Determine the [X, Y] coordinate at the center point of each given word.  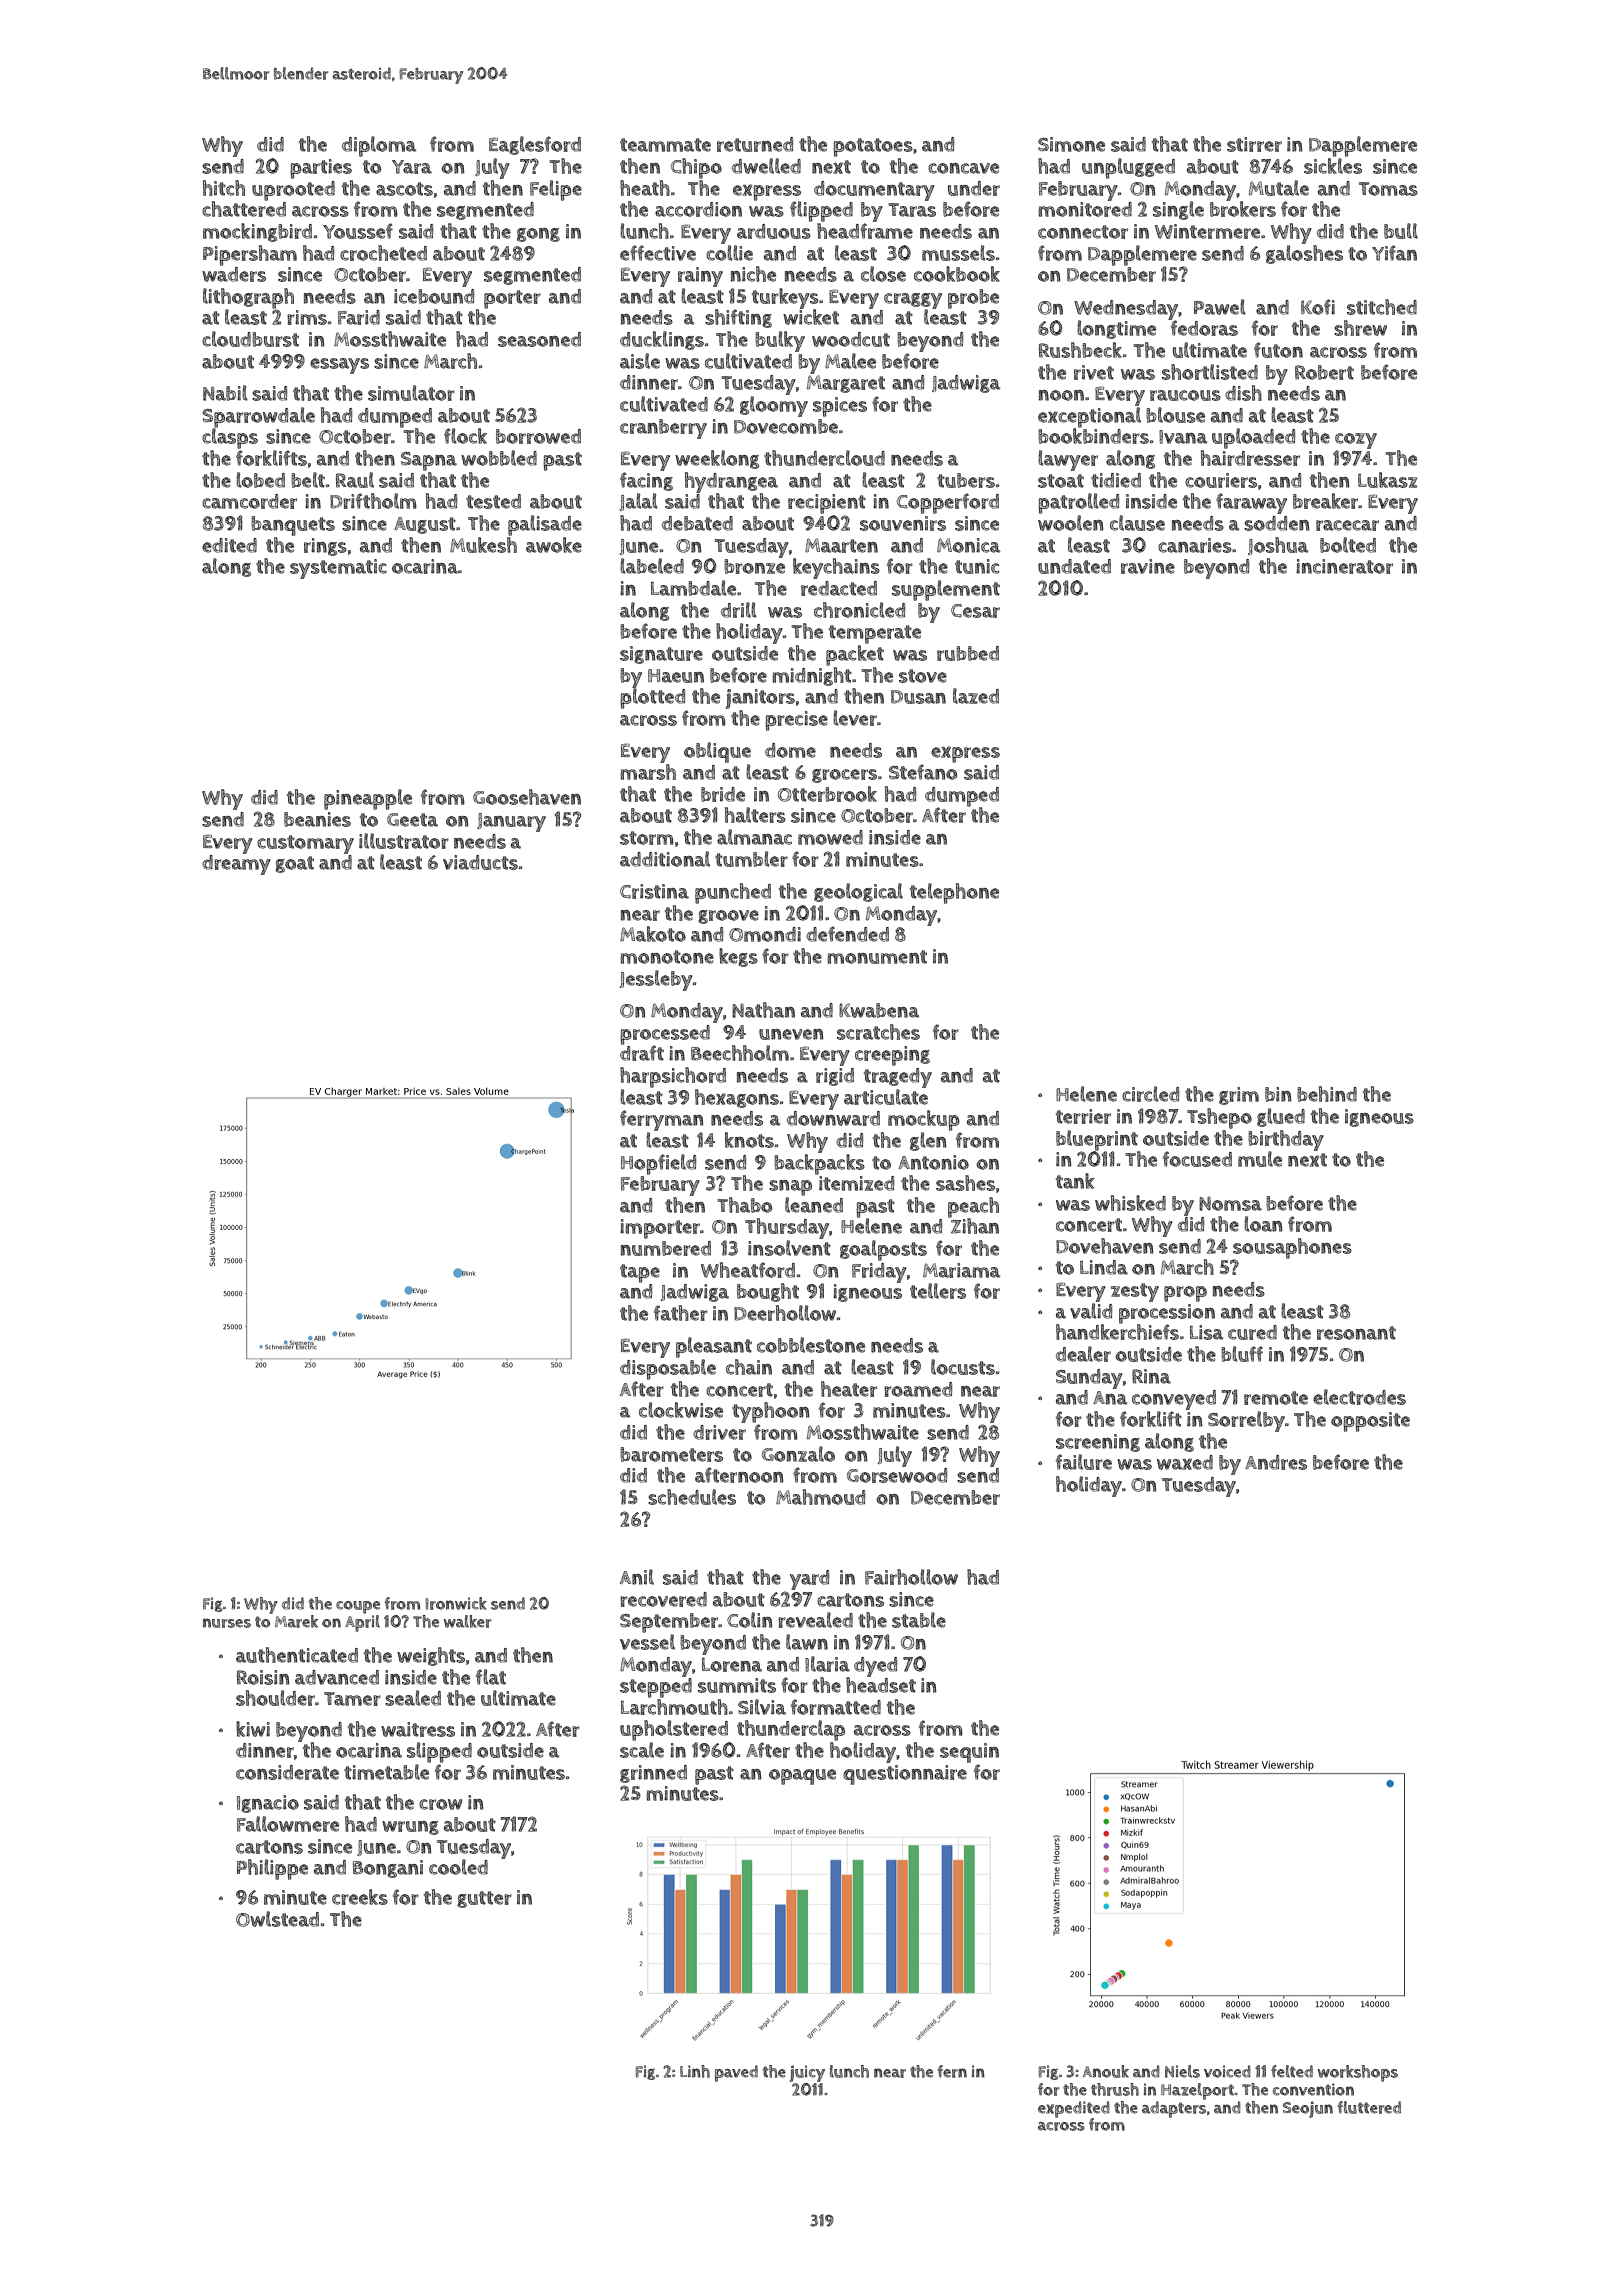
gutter [484, 1899]
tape [640, 1273]
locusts [963, 1367]
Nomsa [1230, 1204]
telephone [954, 893]
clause [1137, 523]
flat [491, 1677]
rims [307, 317]
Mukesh [483, 545]
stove [923, 676]
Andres [1276, 1462]
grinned [653, 1774]
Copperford [948, 503]
